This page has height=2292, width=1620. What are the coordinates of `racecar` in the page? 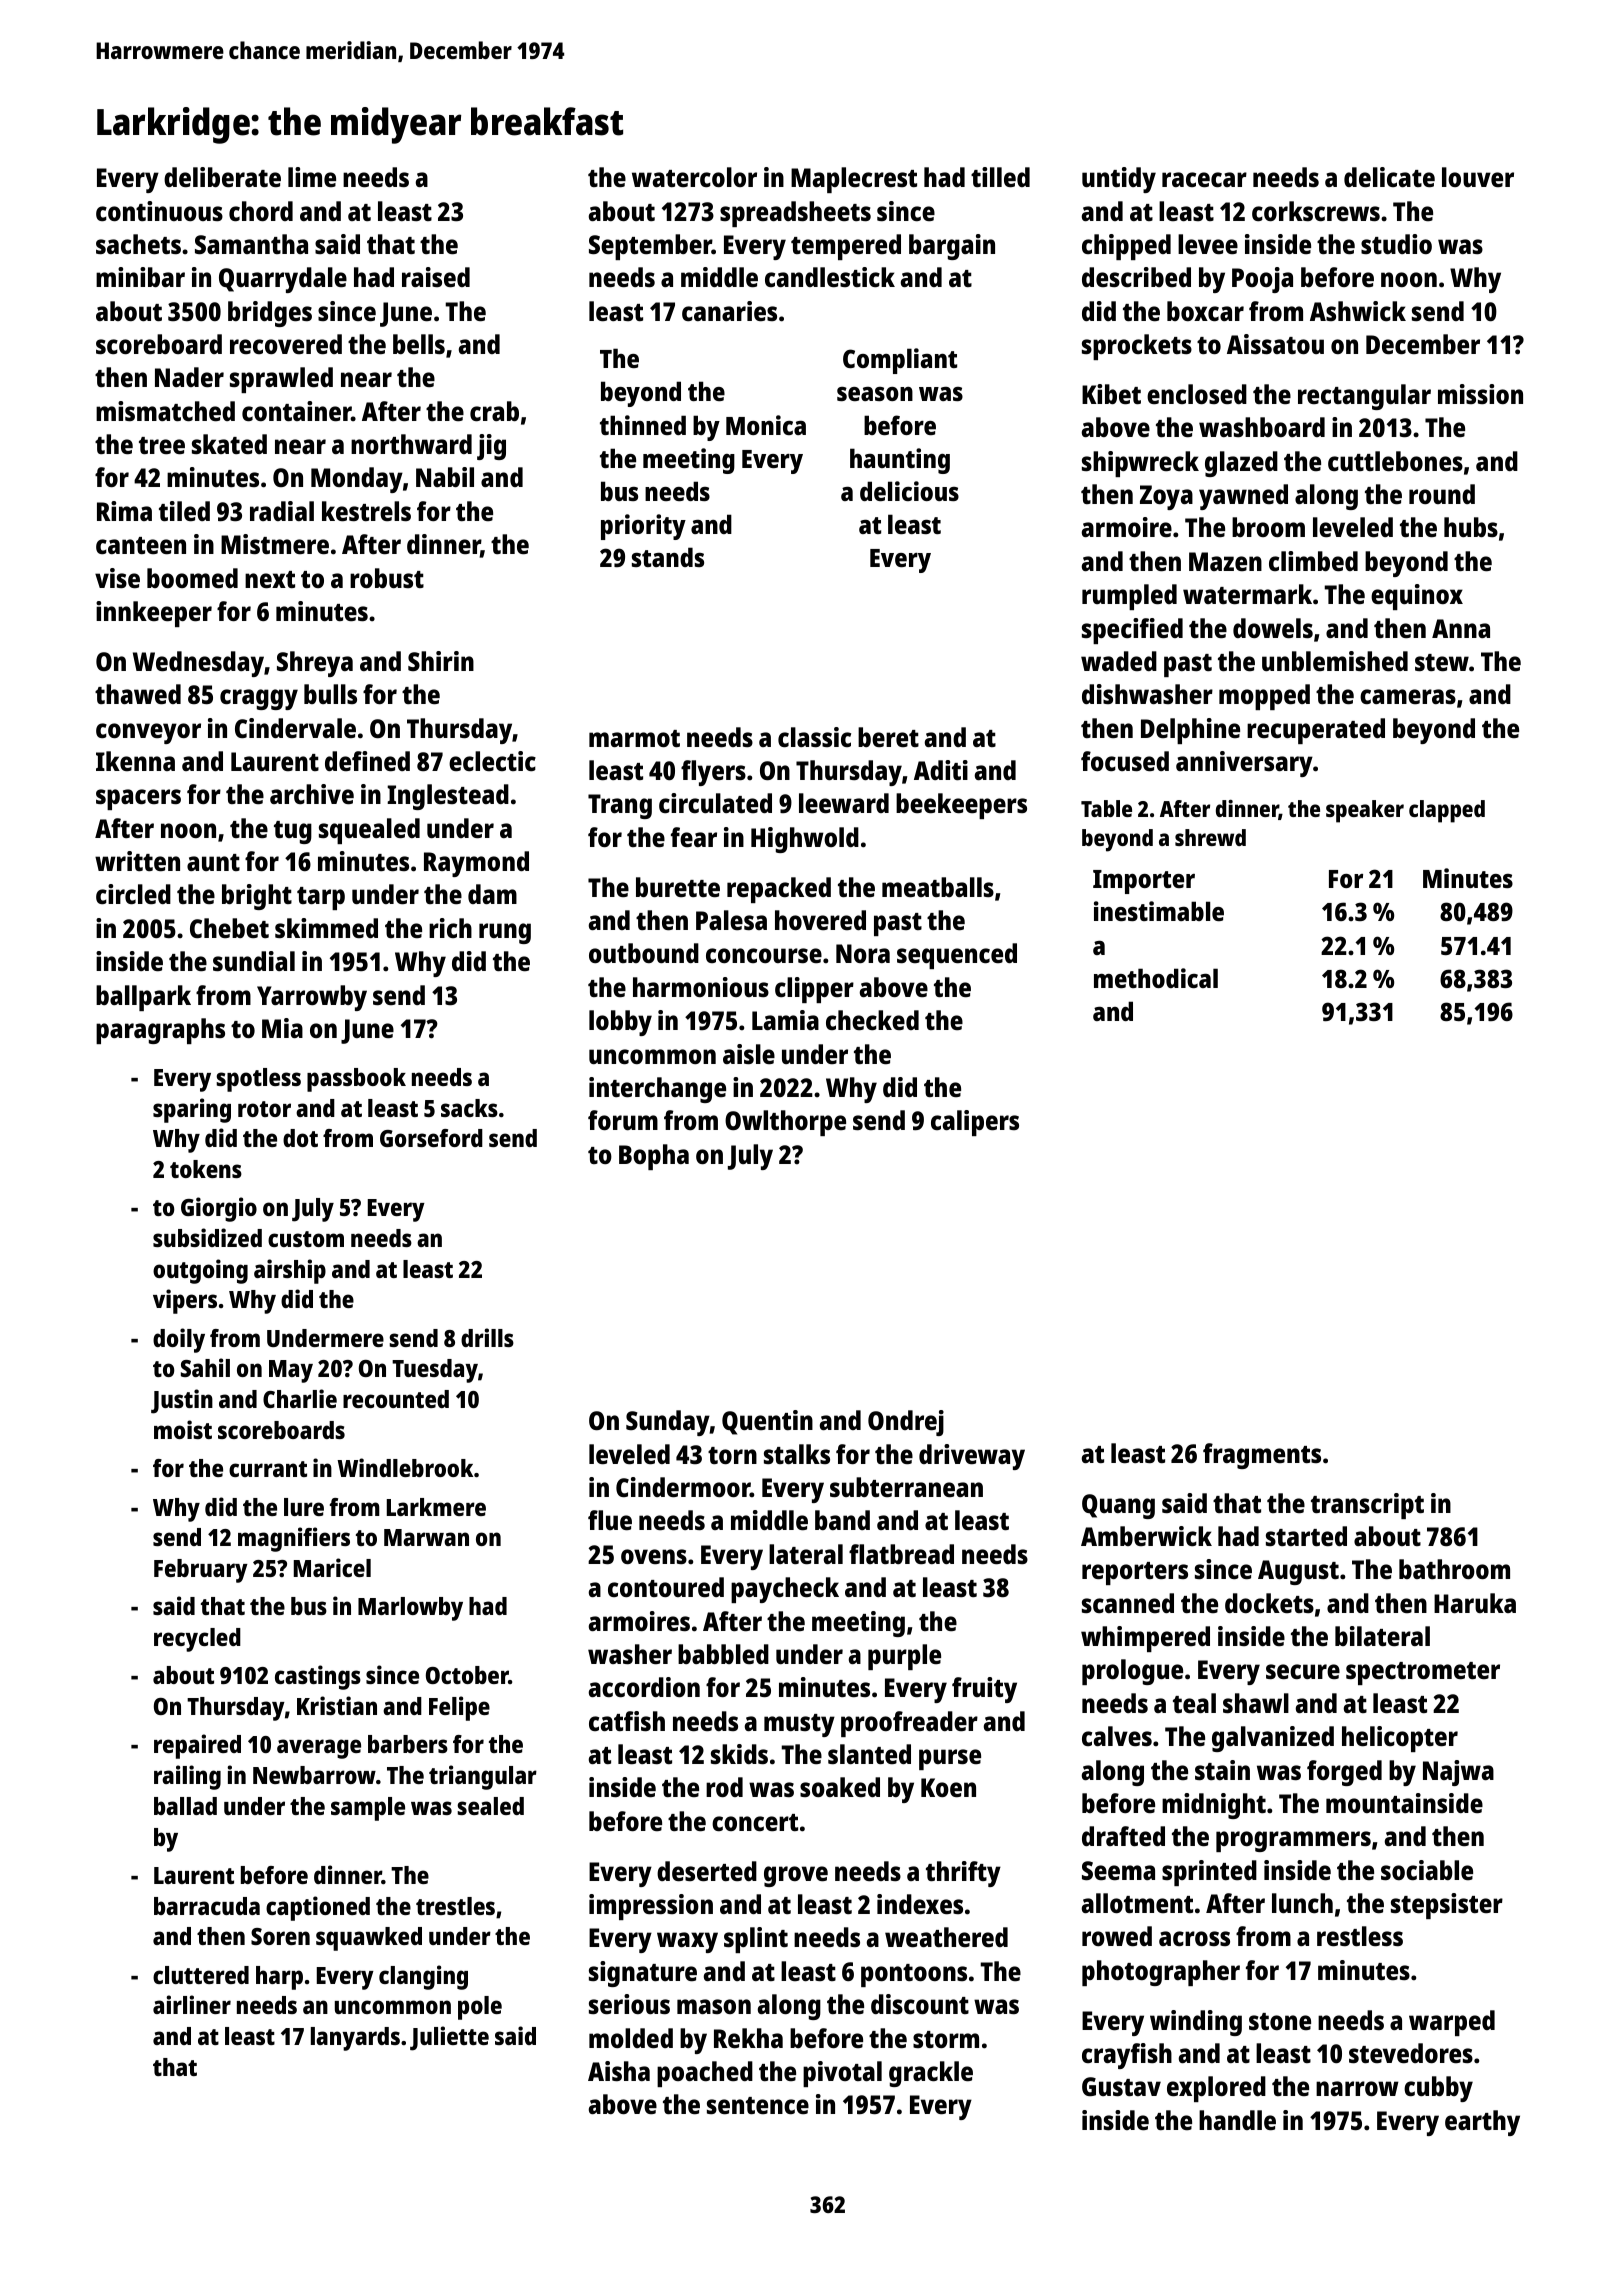 It's located at (1204, 180).
